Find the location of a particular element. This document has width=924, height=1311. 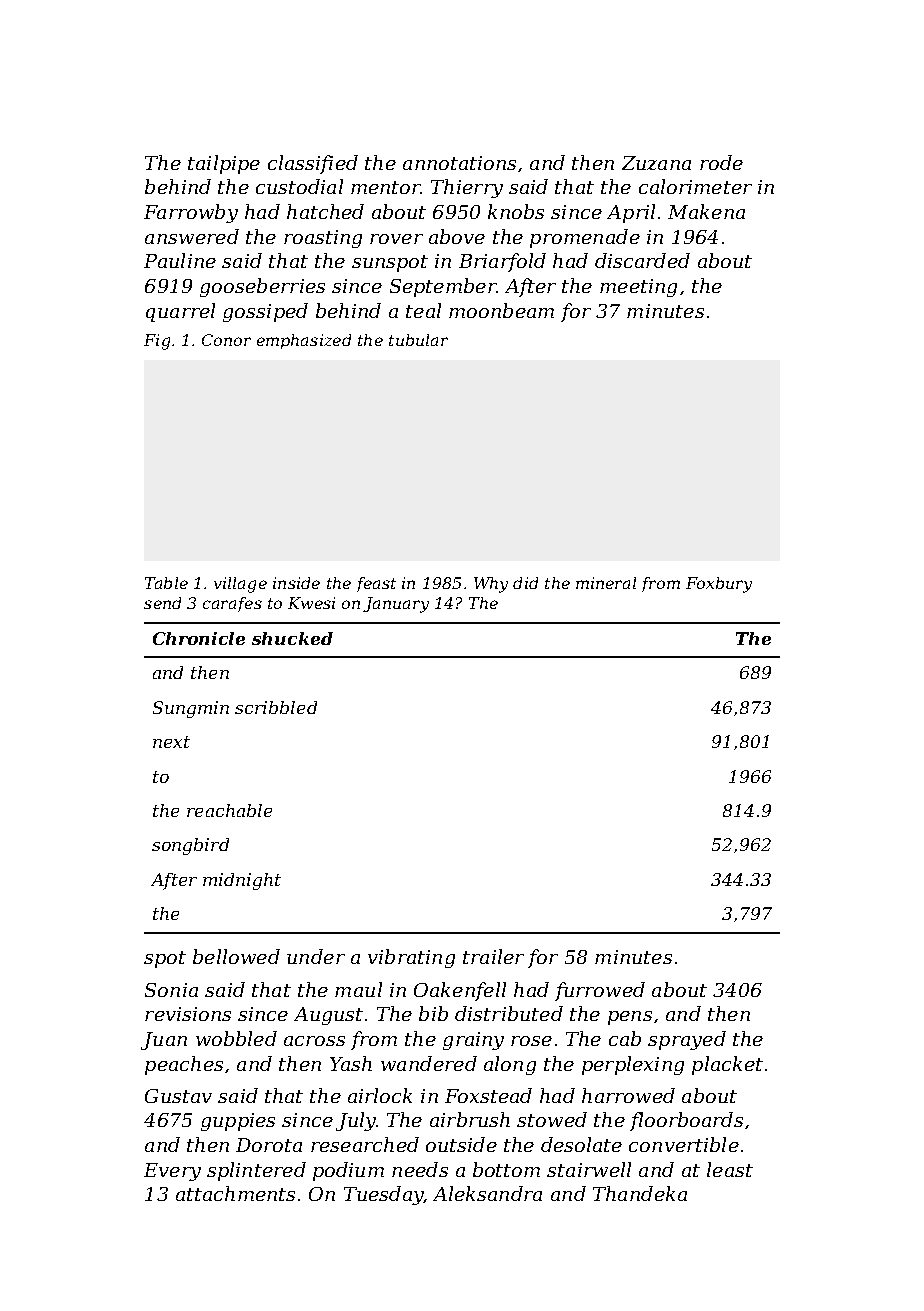

Thandeka is located at coordinates (640, 1193).
